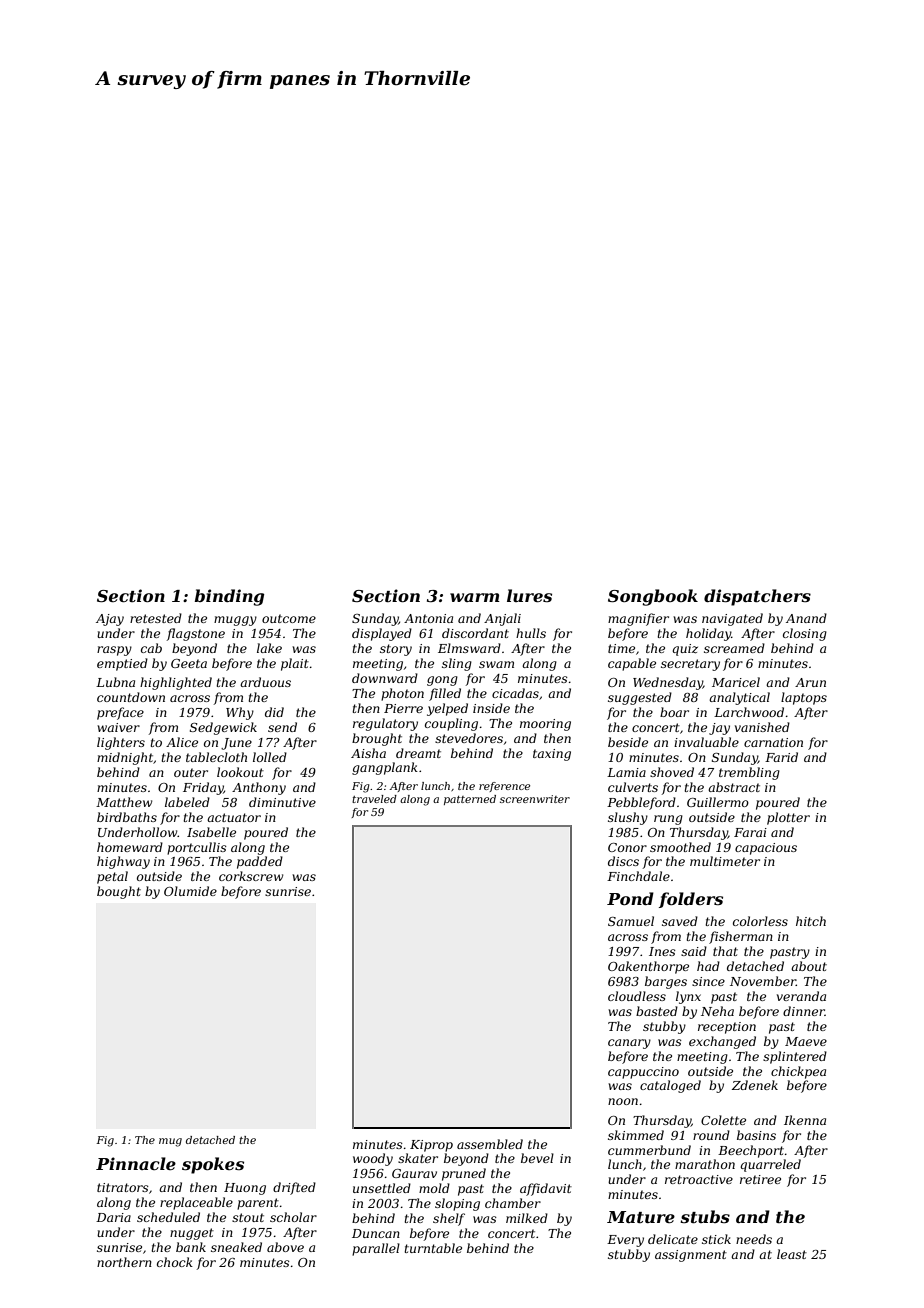  I want to click on bought, so click(119, 892).
